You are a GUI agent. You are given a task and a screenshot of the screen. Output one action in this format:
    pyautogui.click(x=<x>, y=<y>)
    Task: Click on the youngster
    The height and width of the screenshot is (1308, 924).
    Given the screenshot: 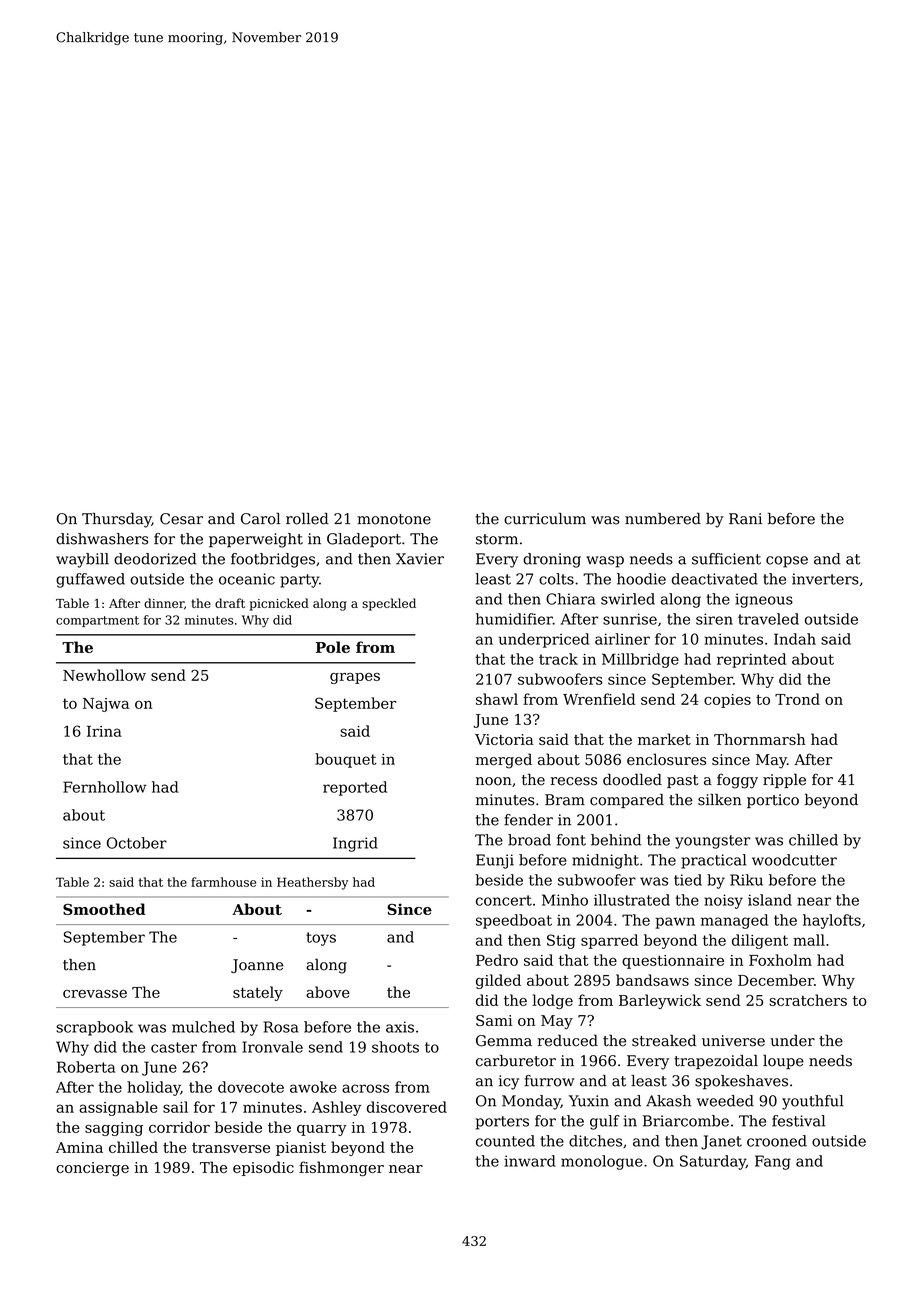 What is the action you would take?
    pyautogui.click(x=713, y=842)
